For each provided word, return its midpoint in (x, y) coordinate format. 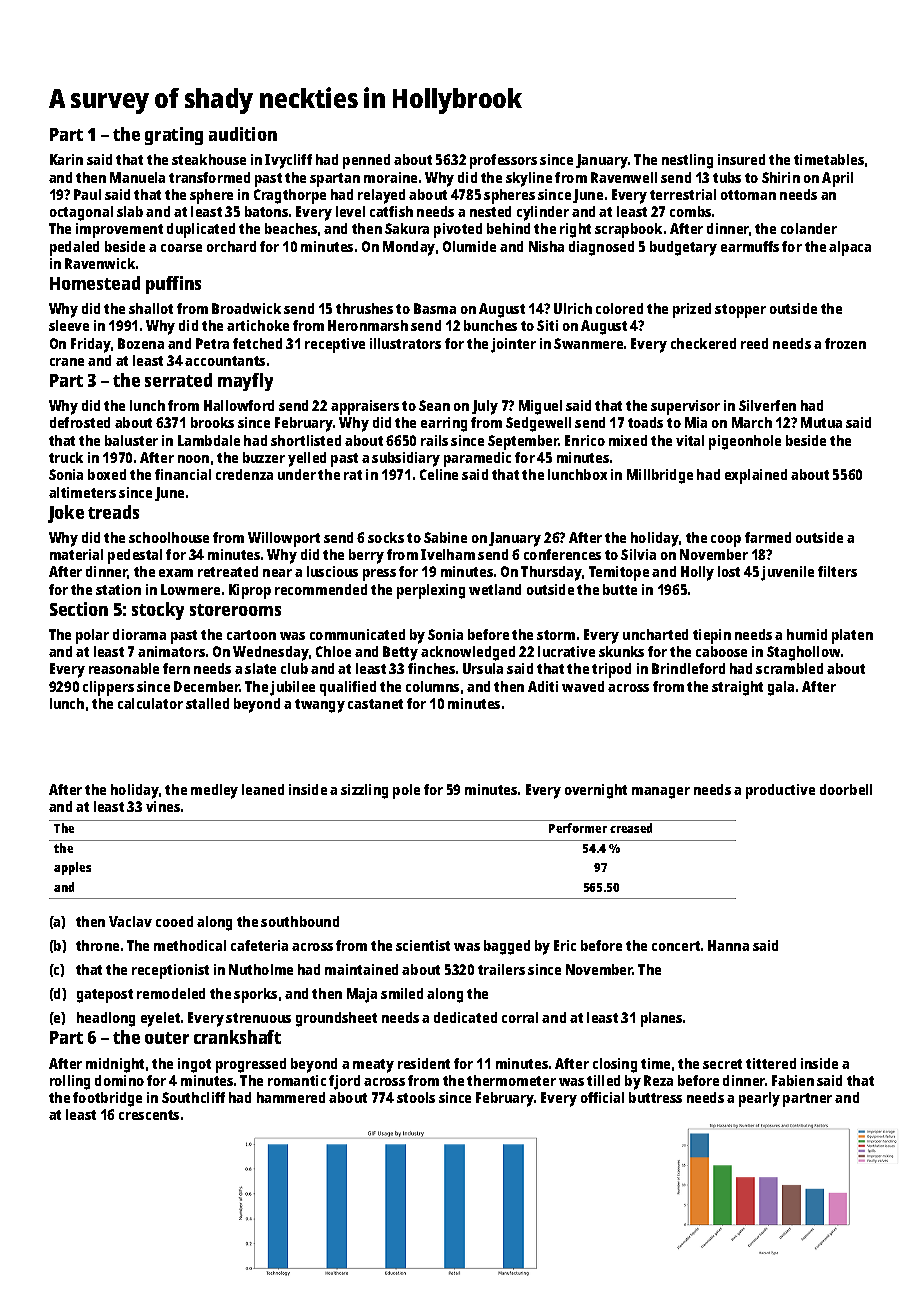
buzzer (264, 457)
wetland (495, 589)
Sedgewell (538, 424)
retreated (228, 571)
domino (119, 1080)
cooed (174, 921)
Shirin (781, 177)
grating (174, 136)
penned (366, 161)
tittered (771, 1063)
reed (754, 343)
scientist (423, 945)
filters (837, 571)
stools (416, 1097)
